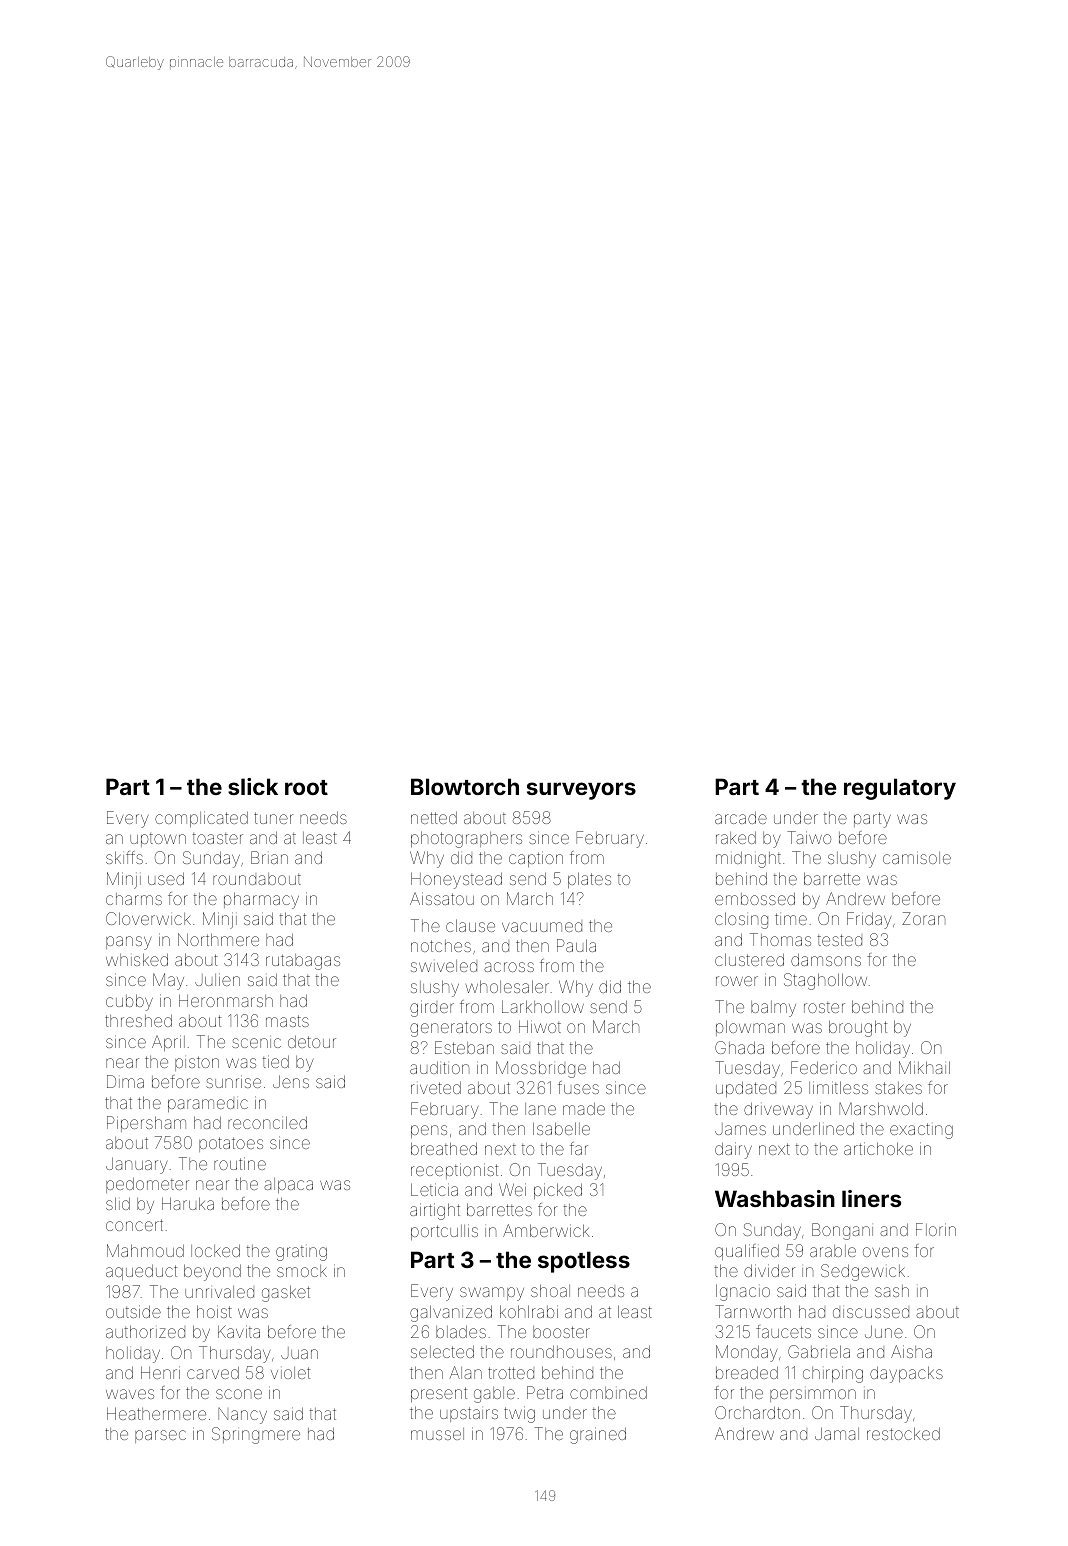  I want to click on exacting, so click(921, 1131).
